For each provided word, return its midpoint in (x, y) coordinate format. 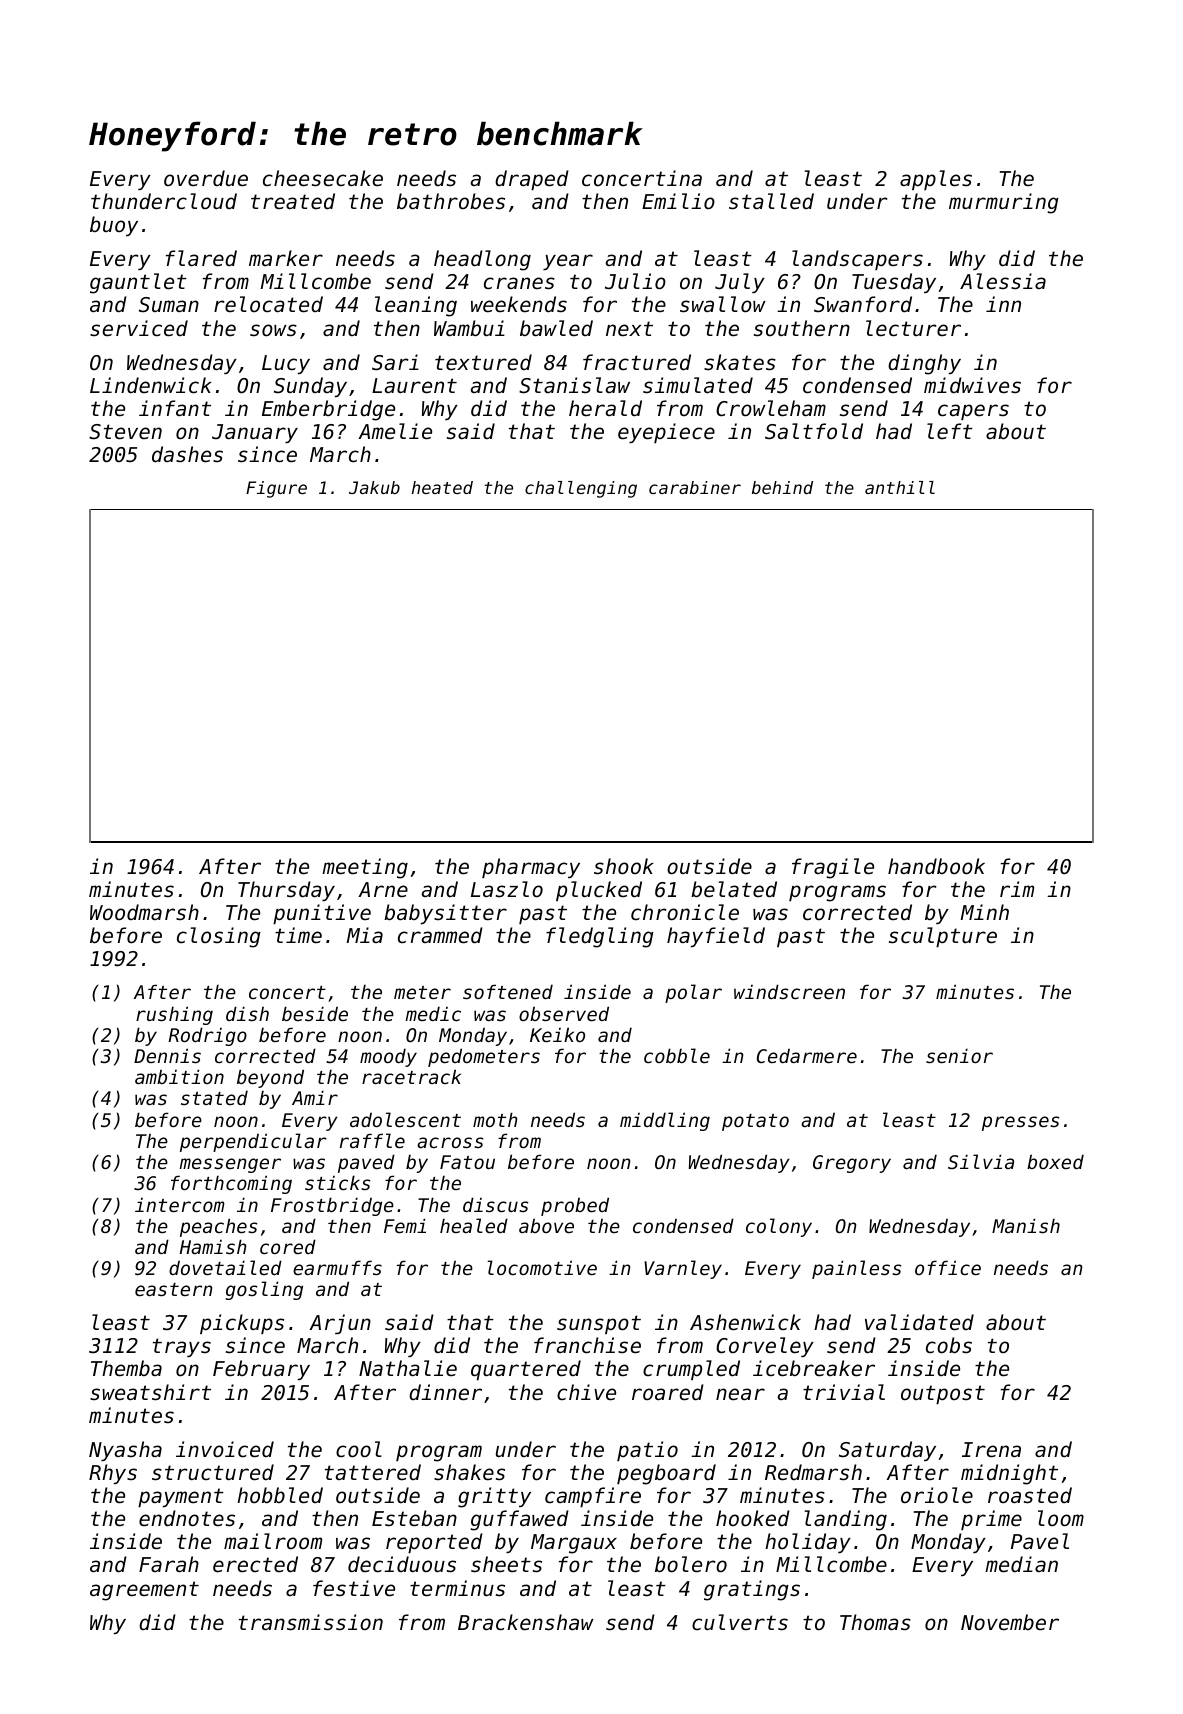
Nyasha (125, 1451)
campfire (593, 1497)
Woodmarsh (144, 912)
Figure (276, 489)
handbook (936, 866)
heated (442, 487)
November (1010, 1622)
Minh (985, 912)
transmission (311, 1622)
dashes (187, 454)
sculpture (943, 937)
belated (734, 889)
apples (936, 180)
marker (286, 258)
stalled (771, 201)
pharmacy (531, 868)
